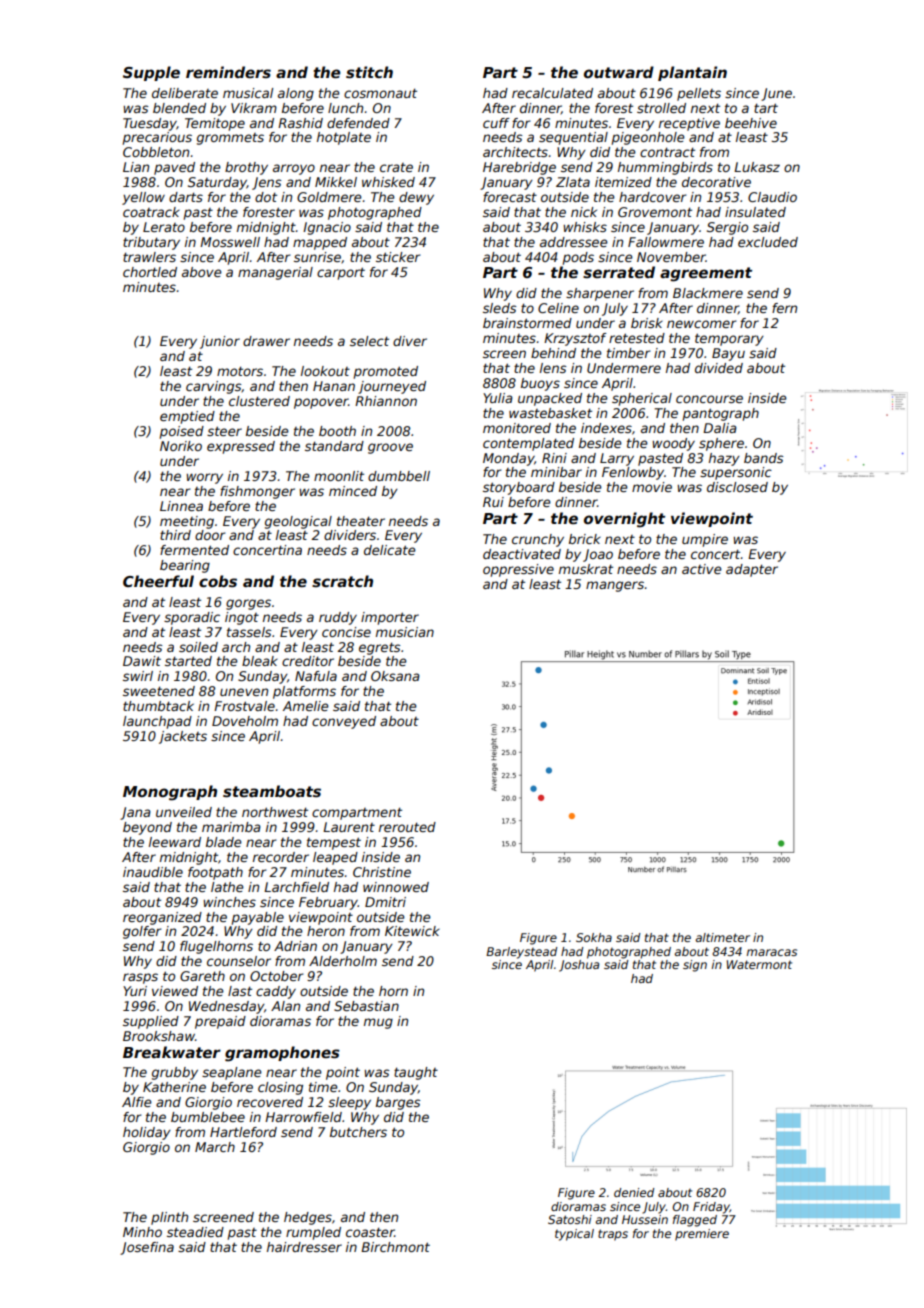 The image size is (924, 1308). What do you see at coordinates (674, 444) in the screenshot?
I see `woody` at bounding box center [674, 444].
